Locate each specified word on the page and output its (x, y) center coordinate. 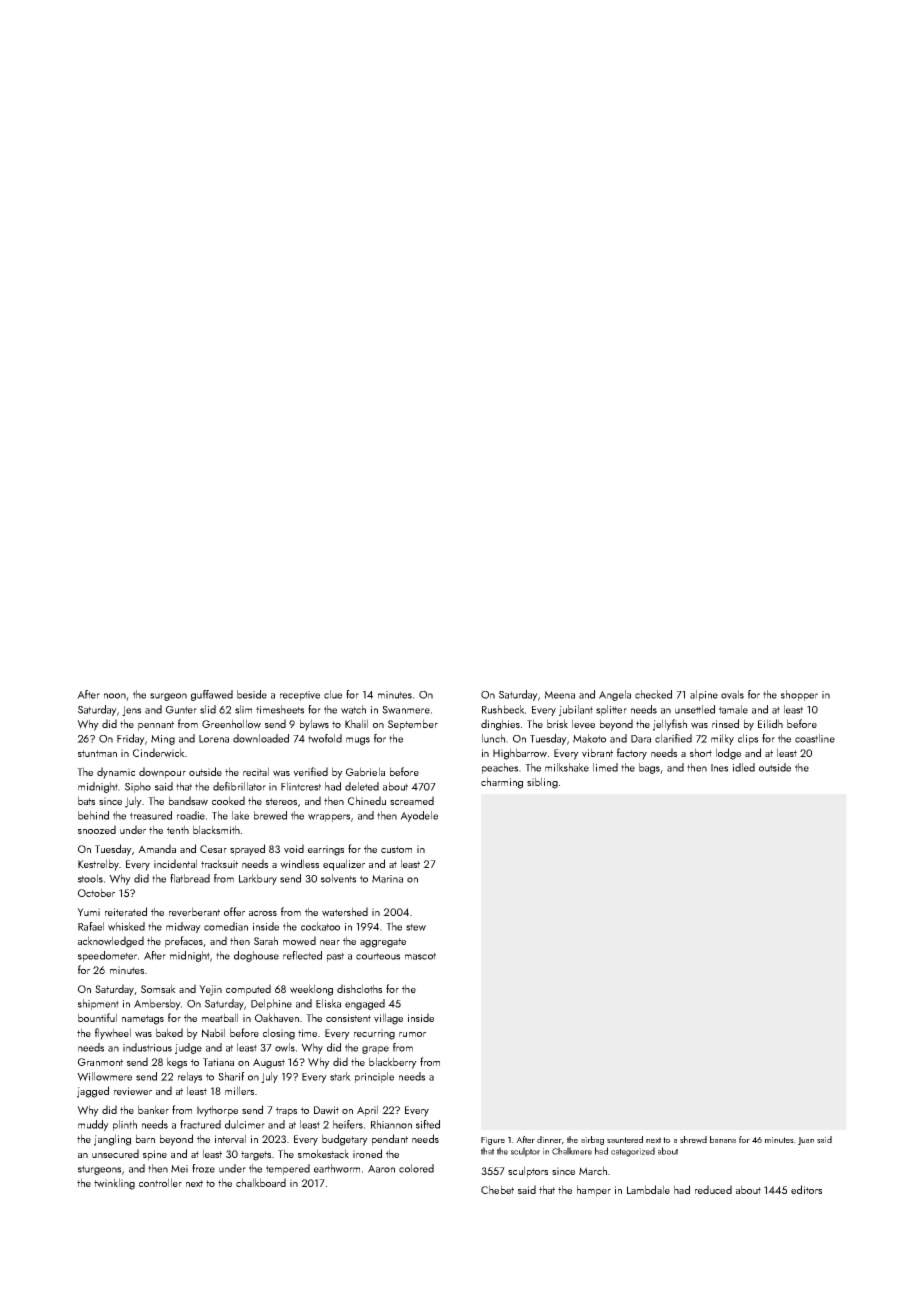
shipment (98, 1004)
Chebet (497, 1189)
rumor (412, 1034)
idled (744, 767)
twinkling (114, 1184)
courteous (378, 956)
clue (333, 694)
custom (396, 849)
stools (90, 878)
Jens (131, 711)
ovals (732, 694)
